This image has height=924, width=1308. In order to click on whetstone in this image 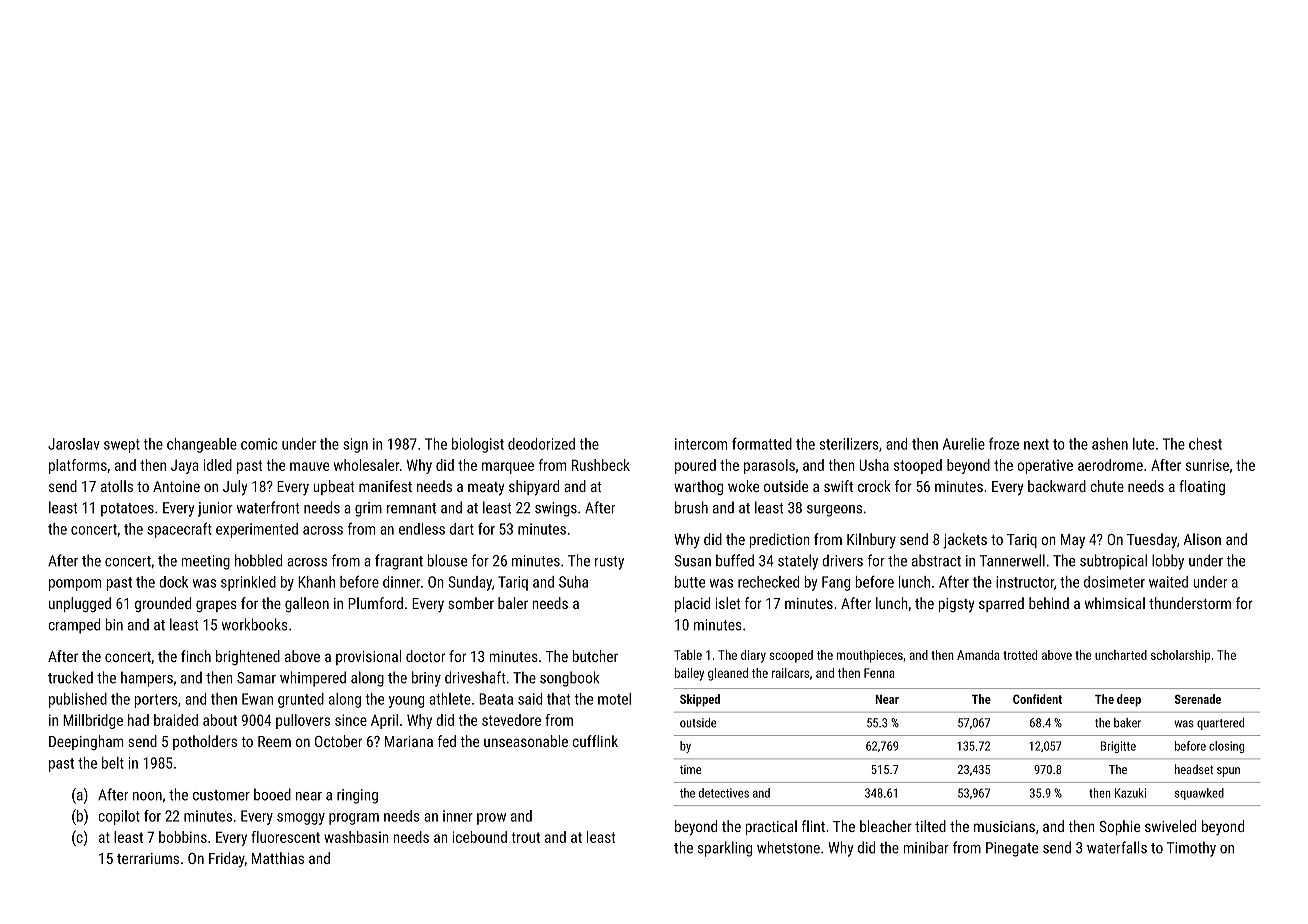, I will do `click(788, 847)`.
